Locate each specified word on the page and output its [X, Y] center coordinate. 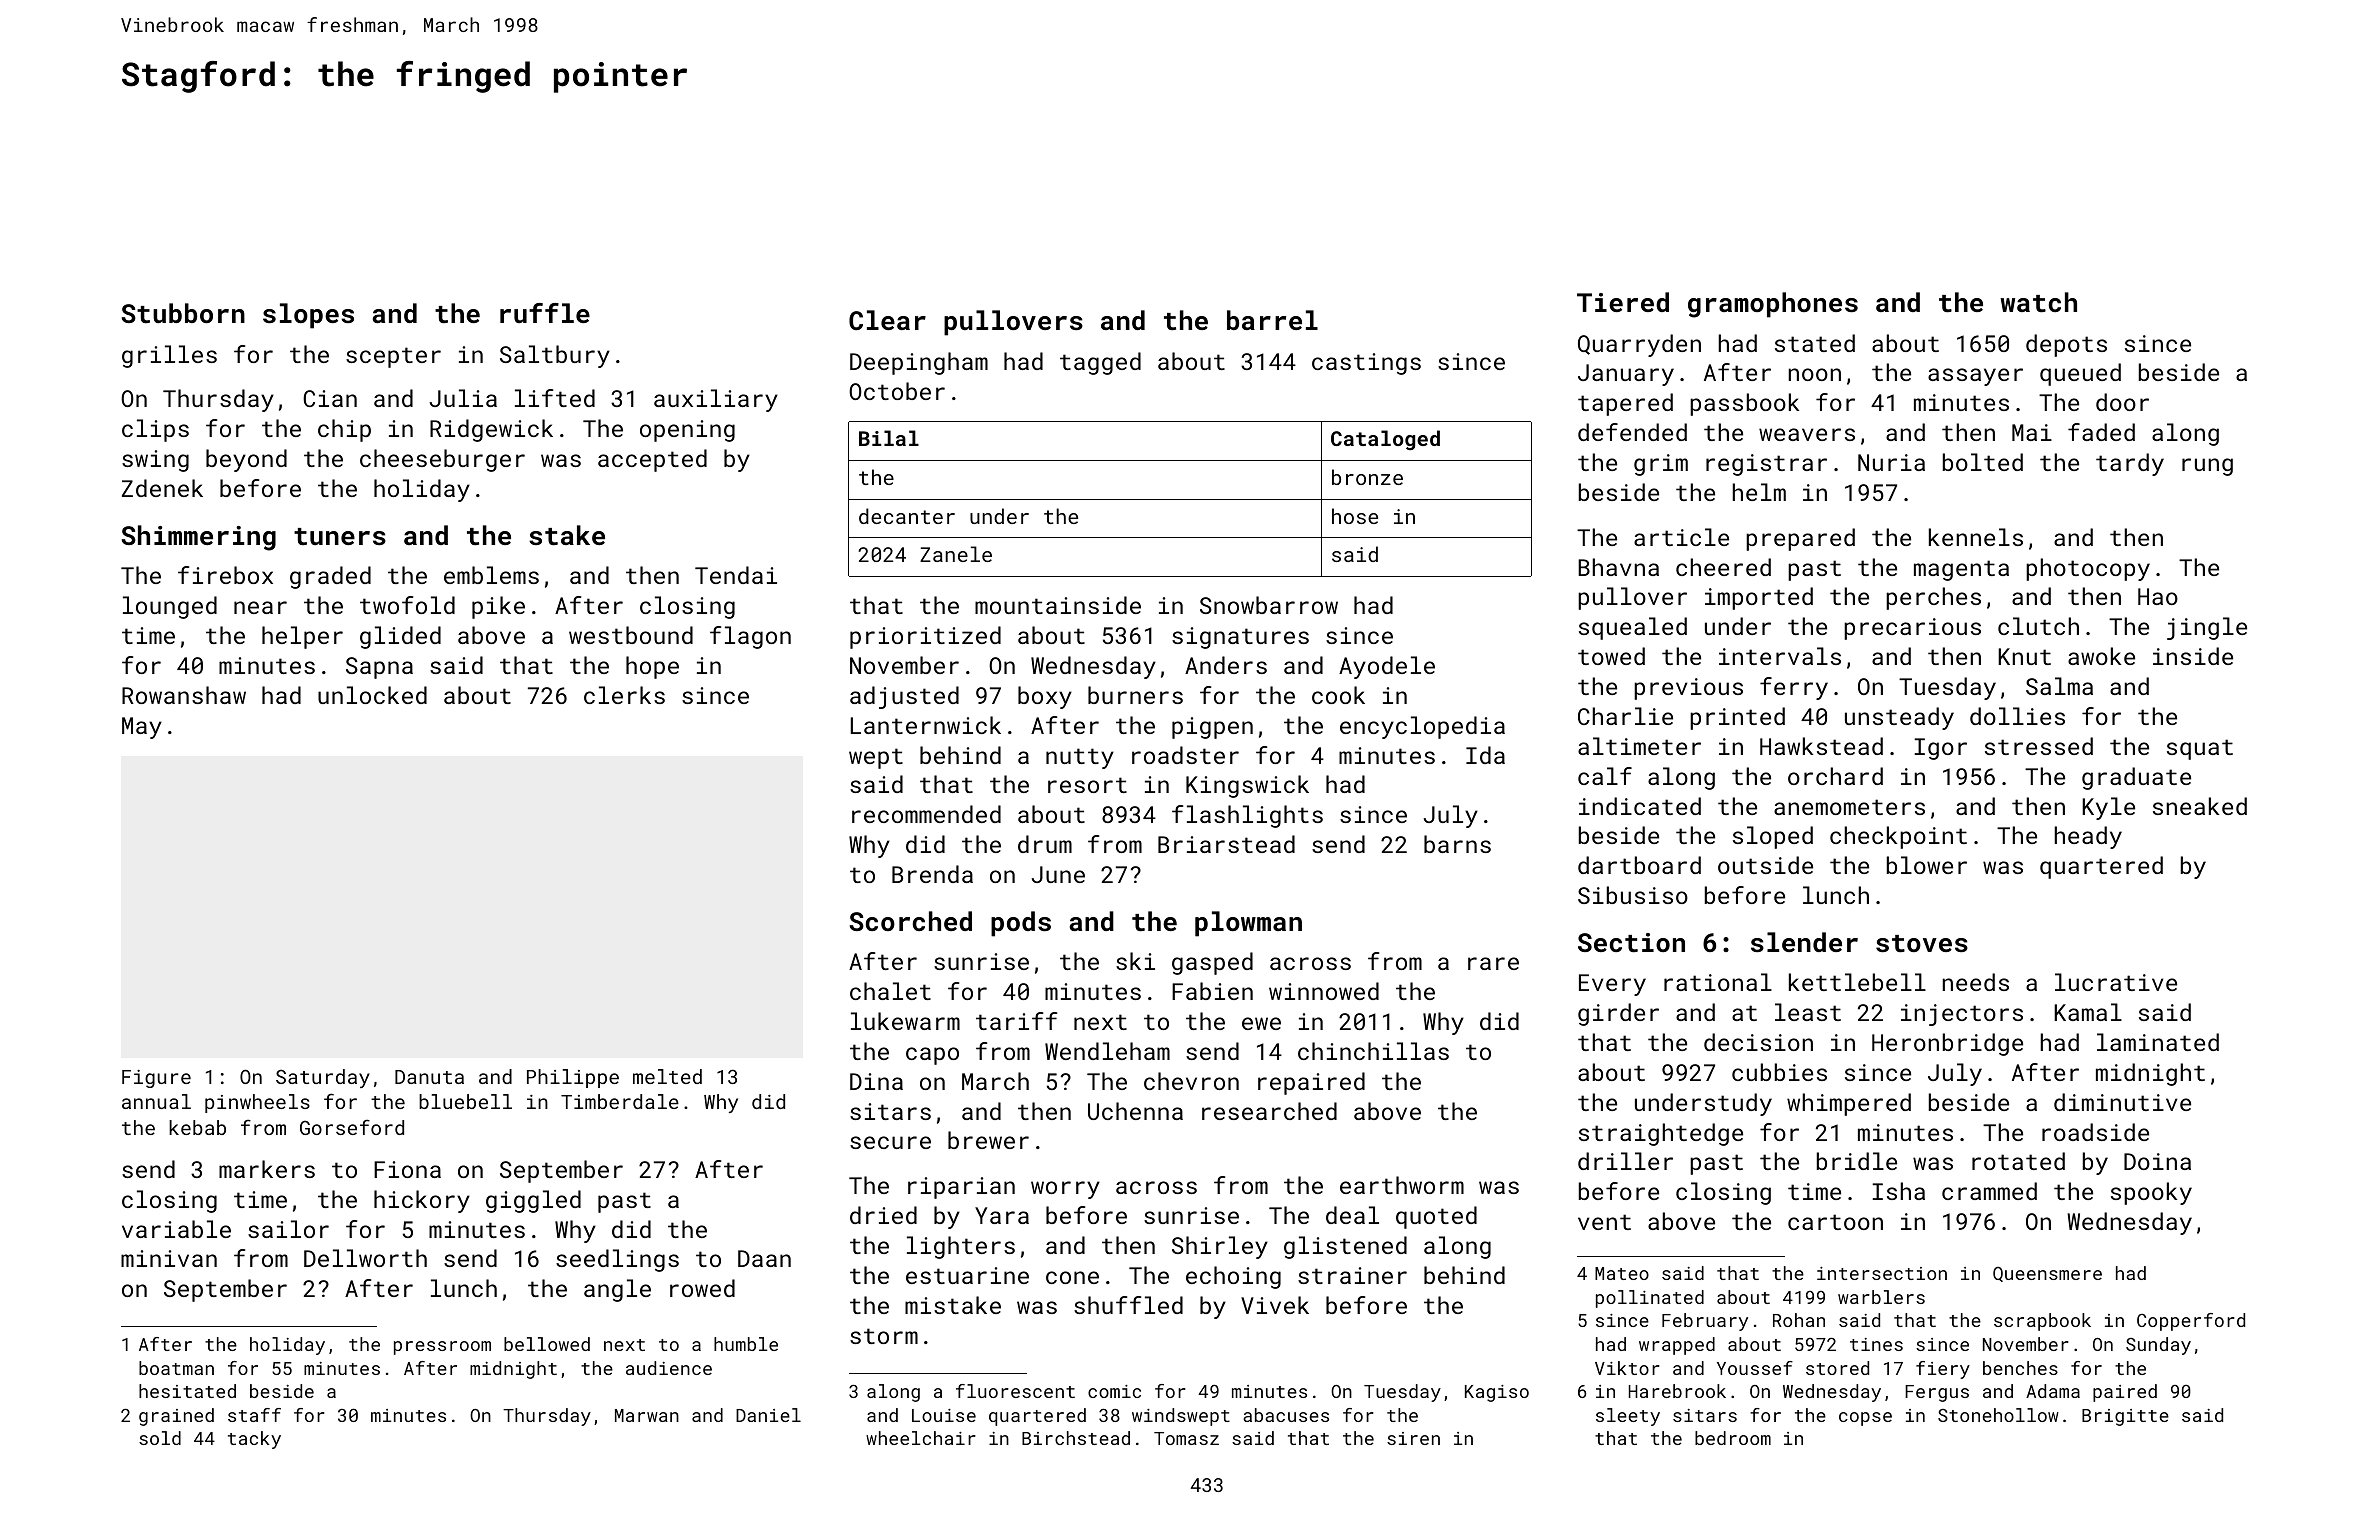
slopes [308, 316]
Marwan [647, 1415]
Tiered [1623, 302]
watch [2038, 302]
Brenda [932, 874]
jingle [2207, 628]
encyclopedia [1422, 727]
